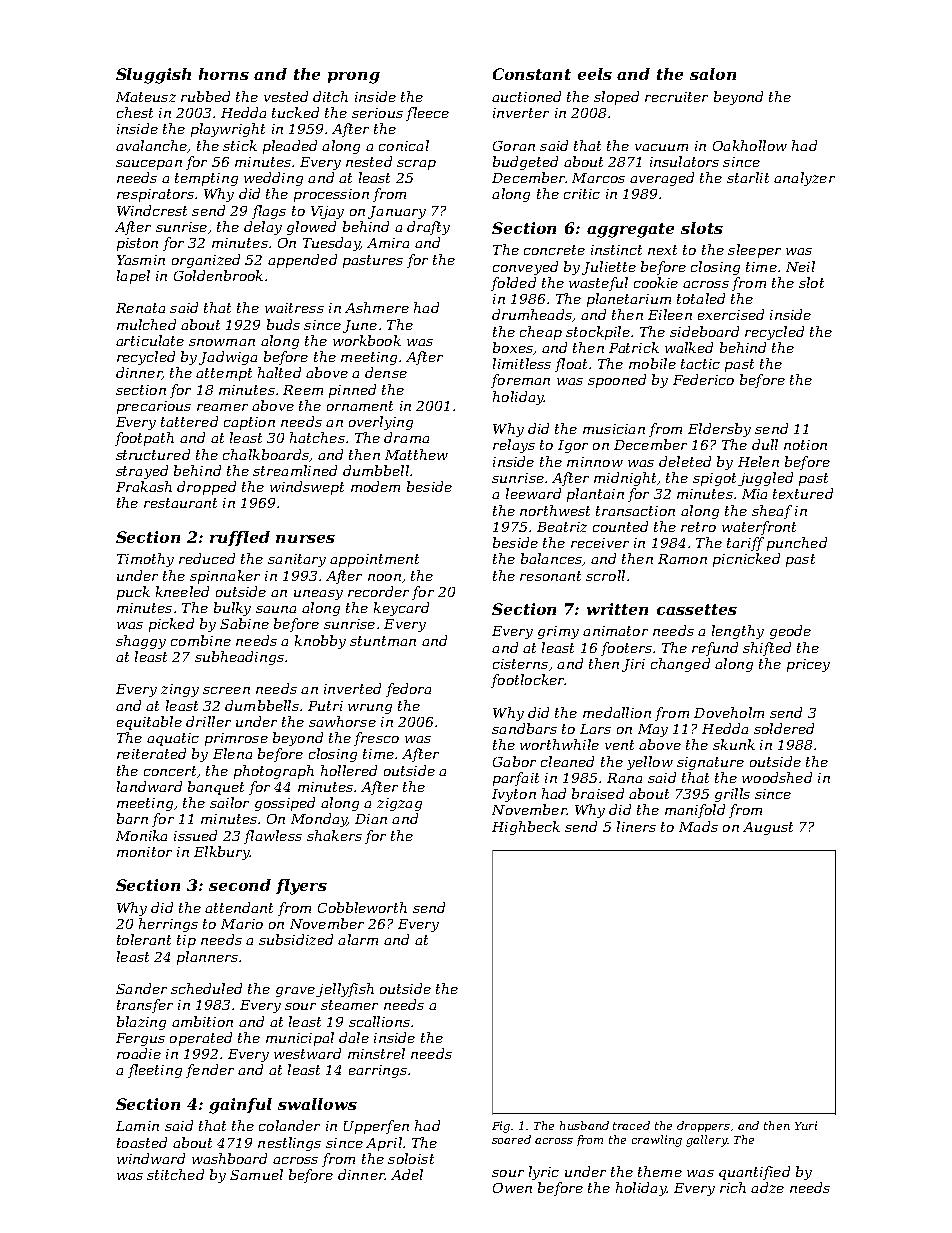  I want to click on equitable, so click(149, 723).
